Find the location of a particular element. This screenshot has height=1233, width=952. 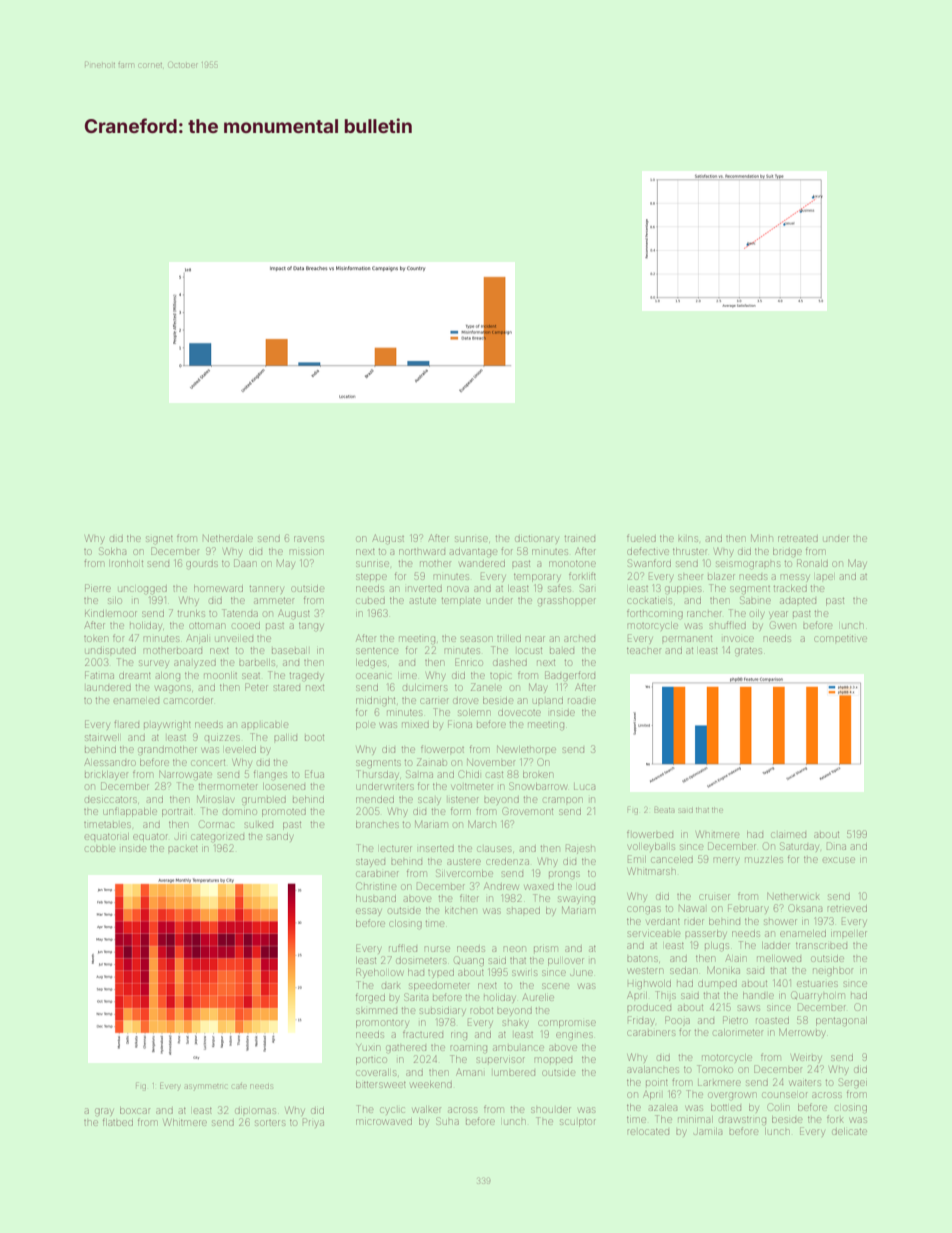

flared is located at coordinates (126, 724).
